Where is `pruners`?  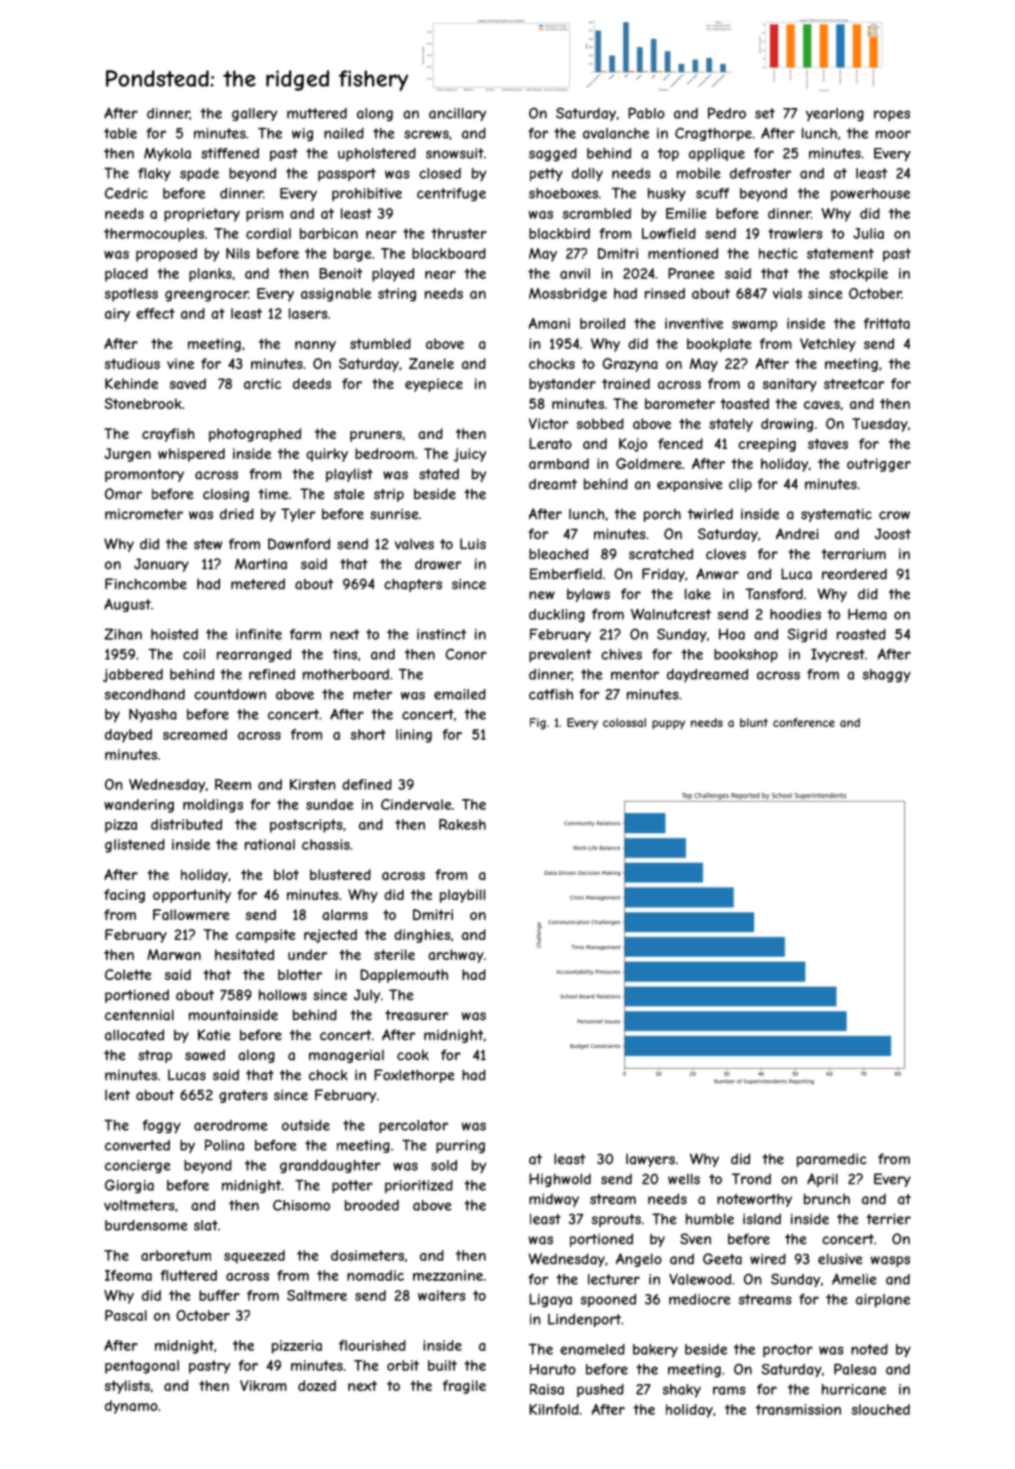
pruners is located at coordinates (376, 436).
